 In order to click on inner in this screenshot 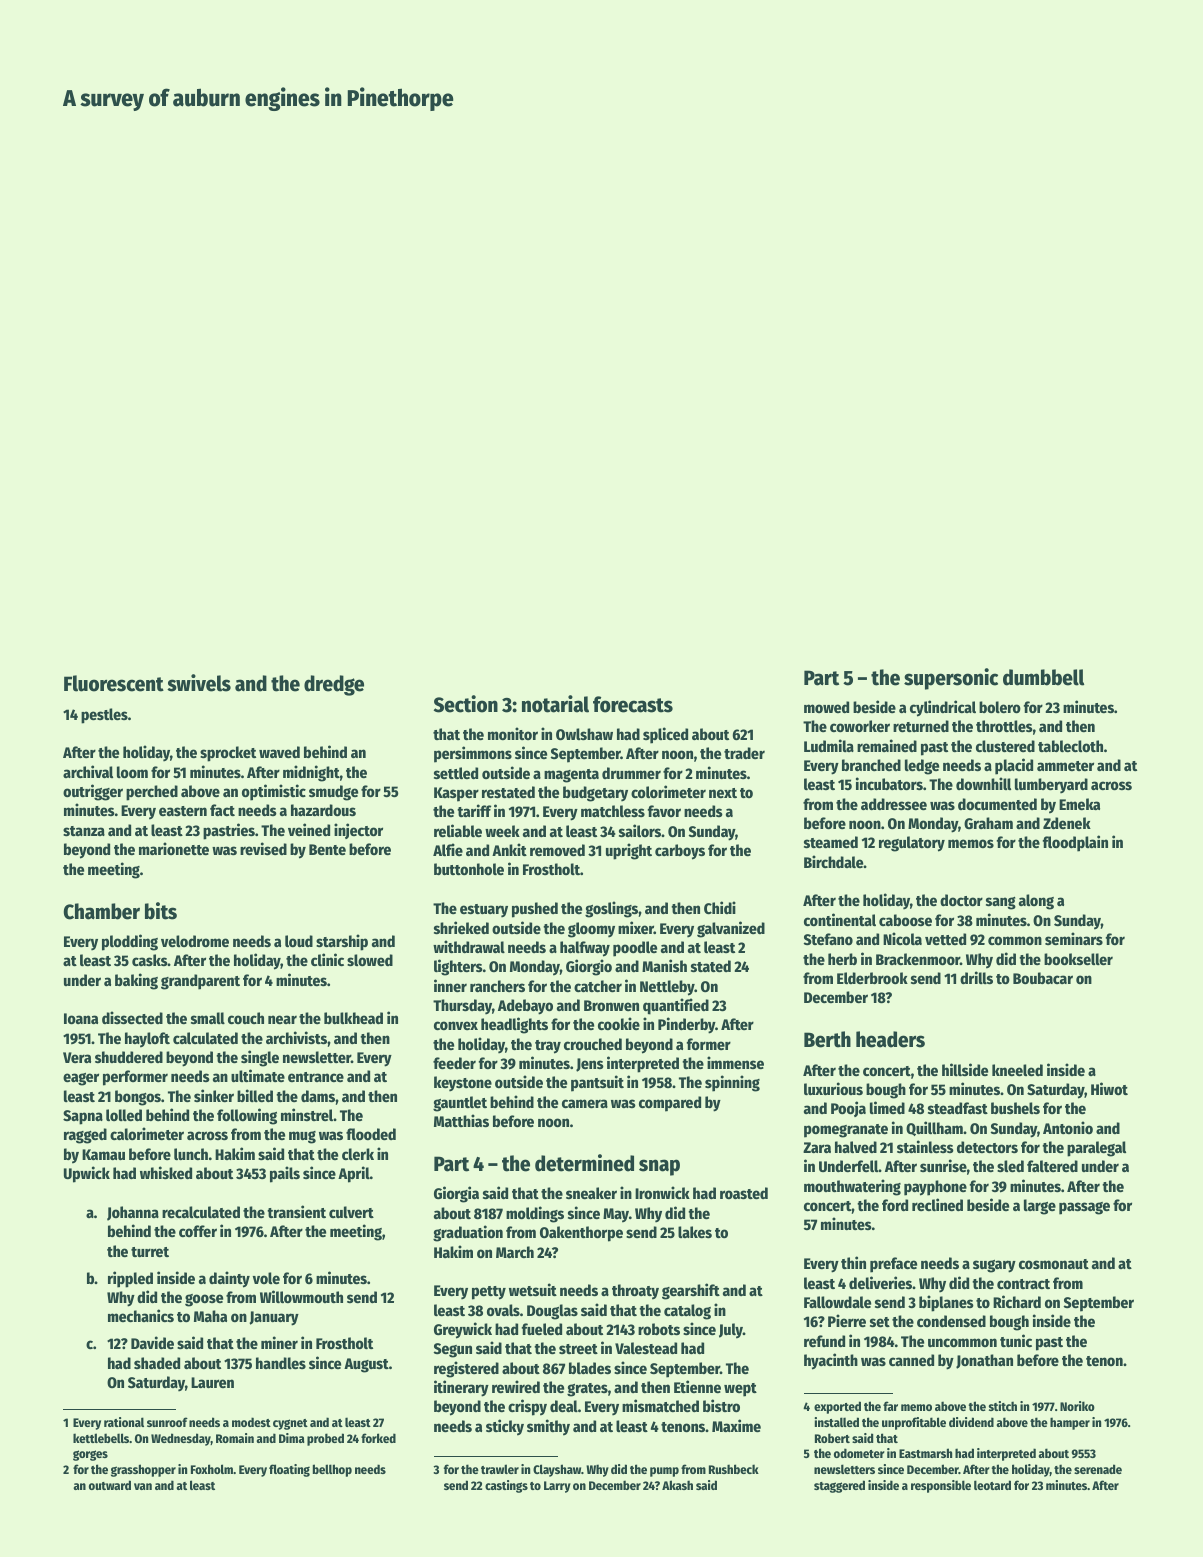, I will do `click(450, 985)`.
